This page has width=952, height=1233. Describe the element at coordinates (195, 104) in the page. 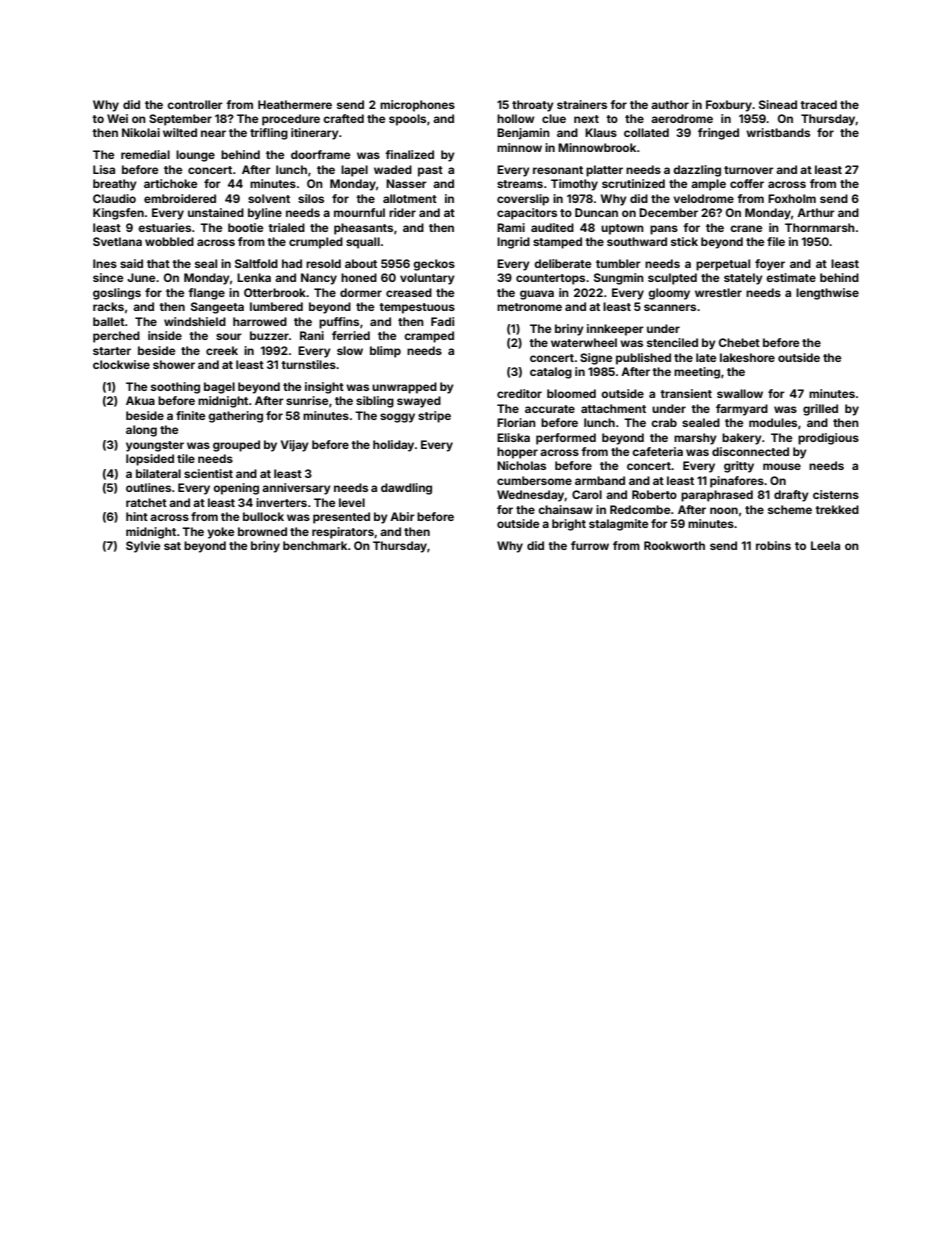

I see `controller` at that location.
